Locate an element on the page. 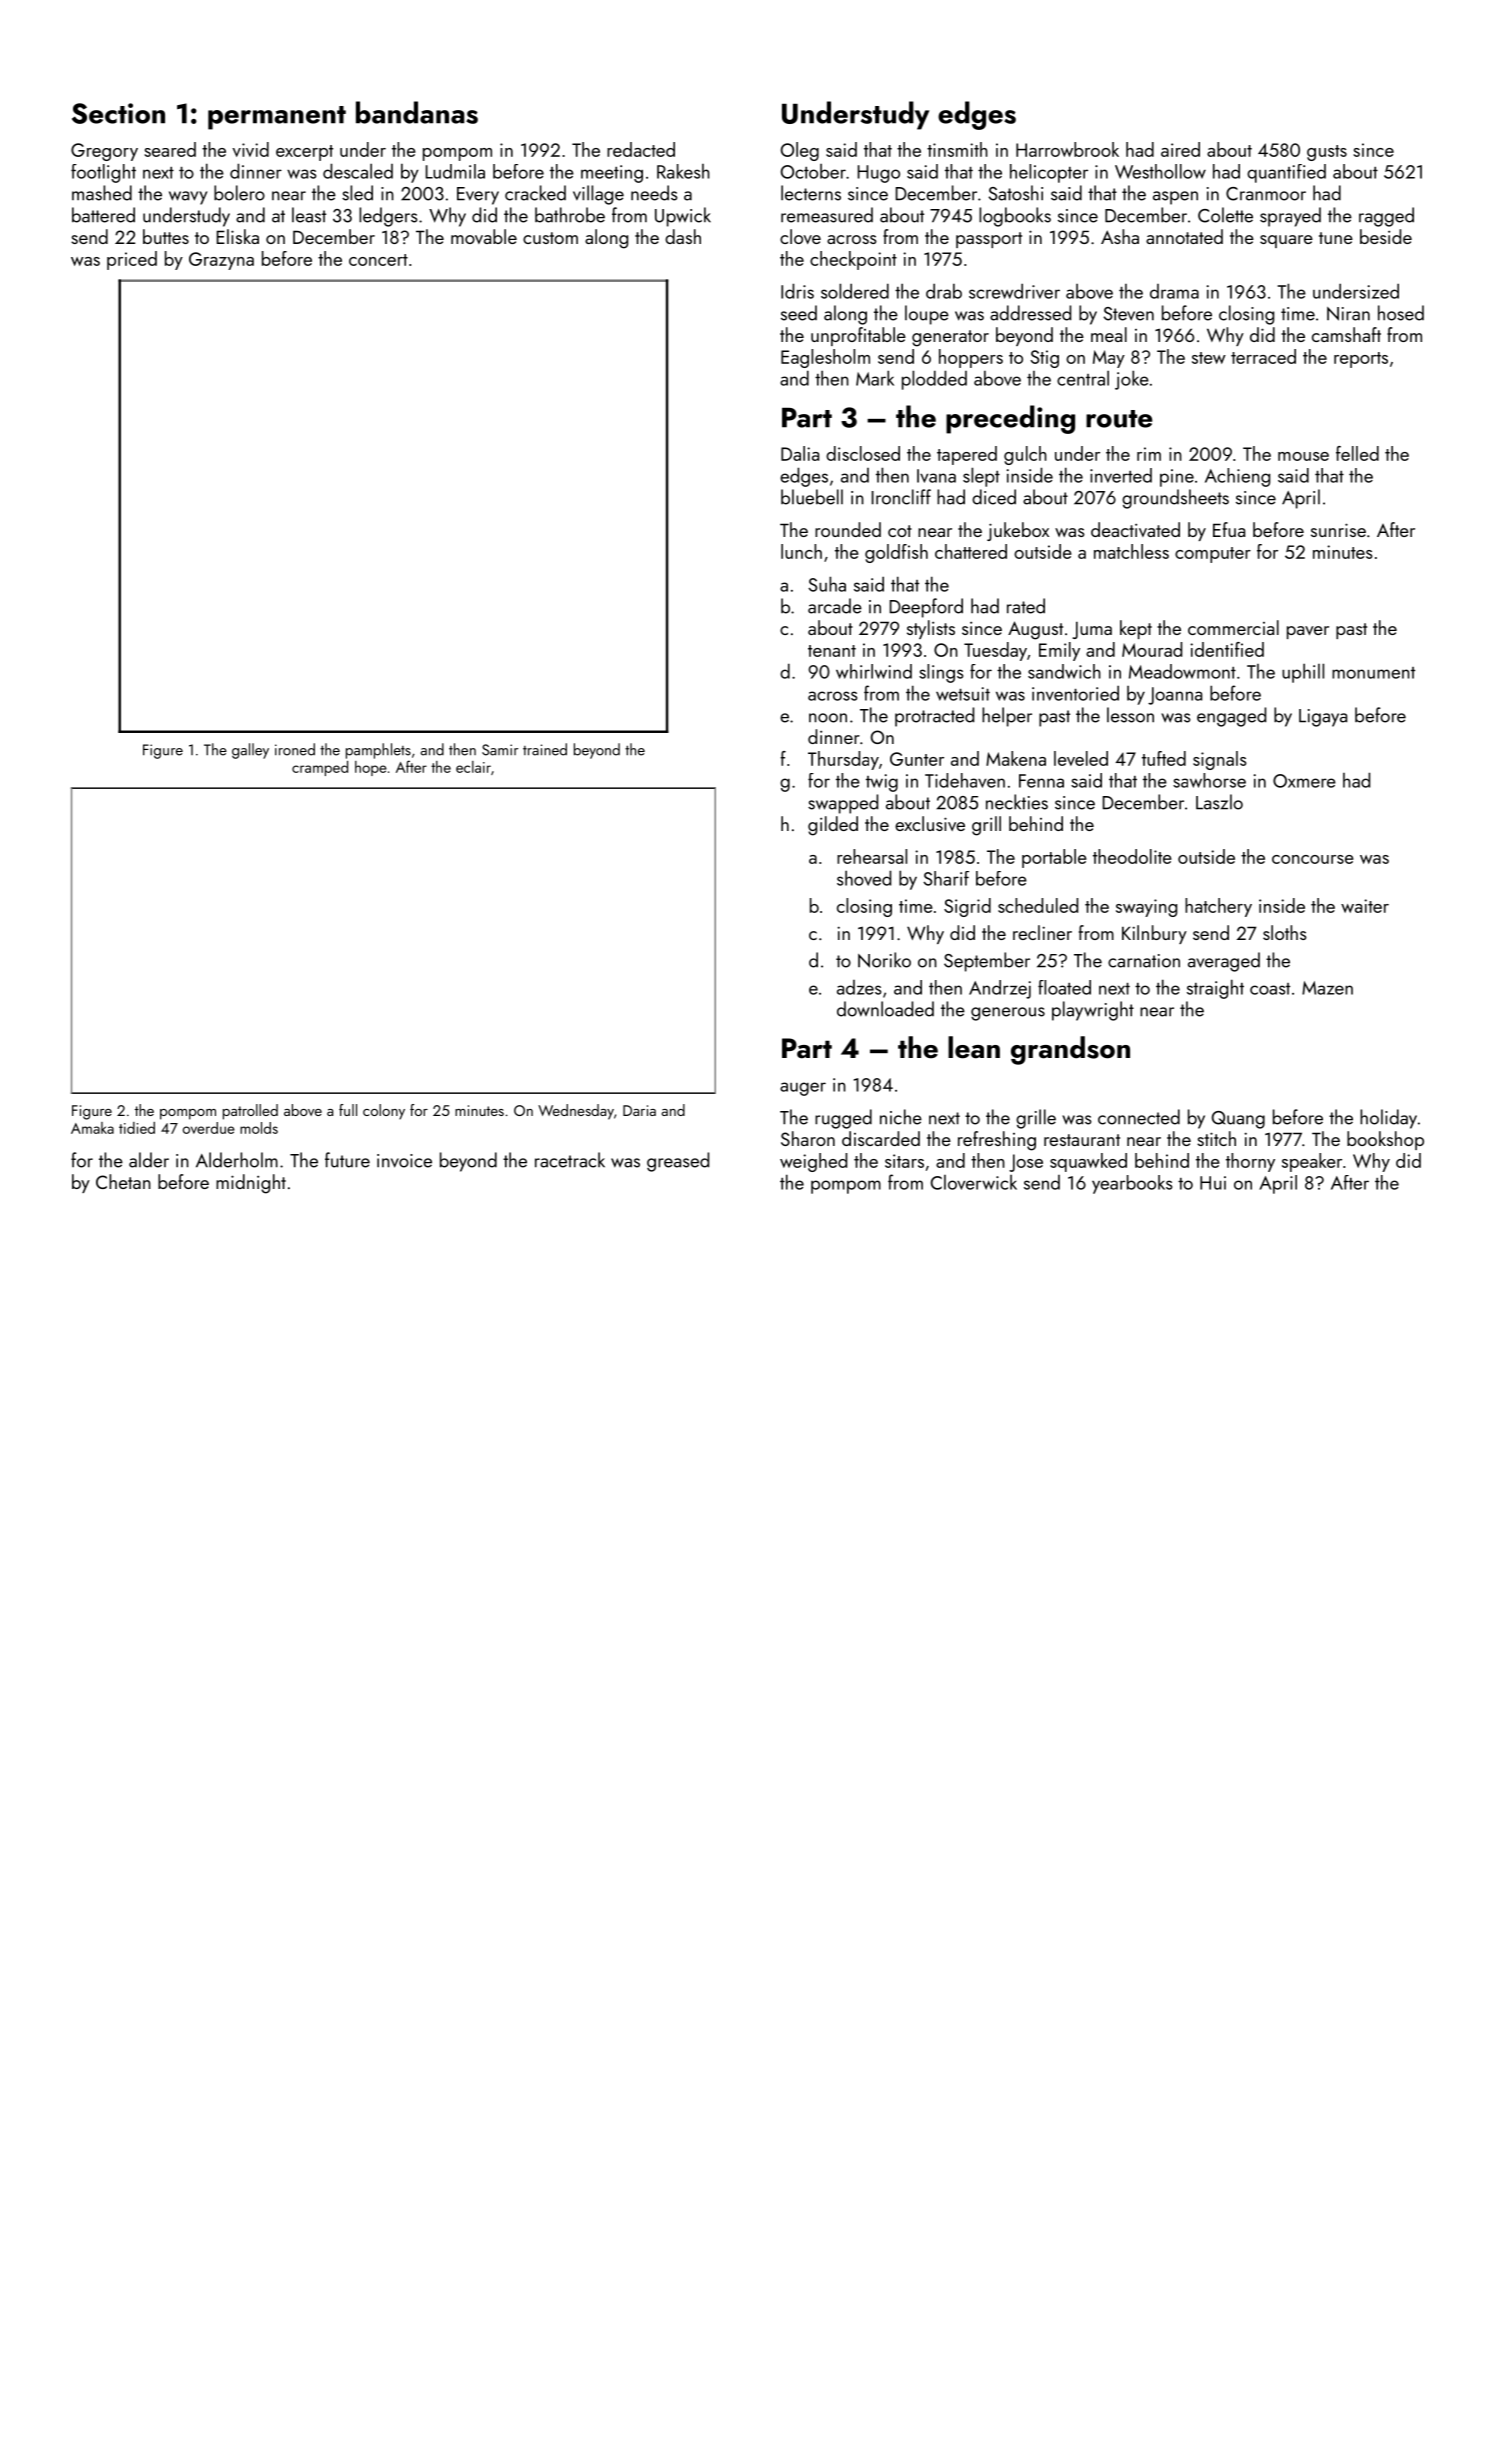 This image has height=2464, width=1496. commercial is located at coordinates (1233, 627).
